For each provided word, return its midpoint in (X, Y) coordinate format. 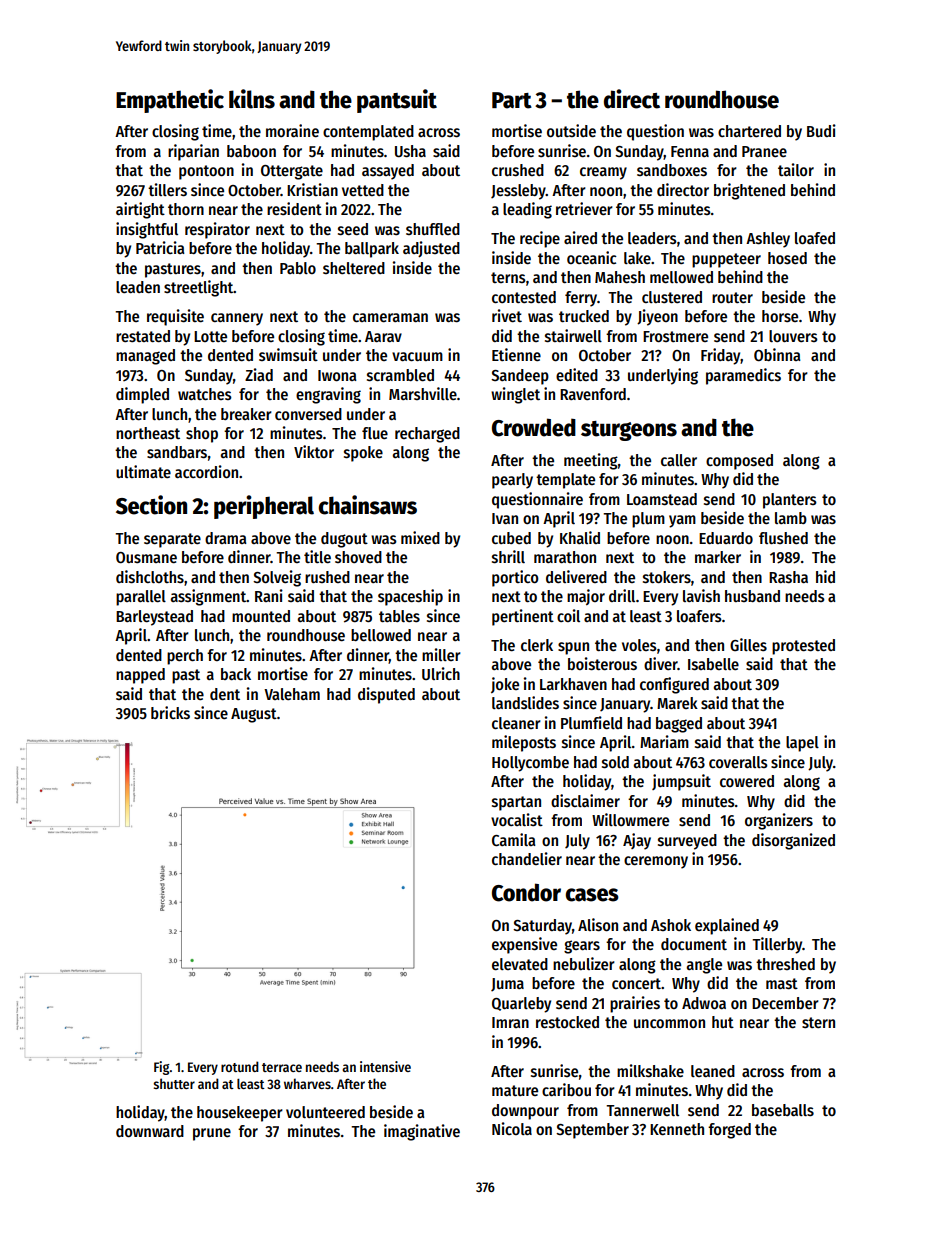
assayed (388, 172)
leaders (652, 238)
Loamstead (662, 499)
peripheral (264, 507)
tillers (167, 190)
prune (212, 1134)
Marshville (423, 393)
